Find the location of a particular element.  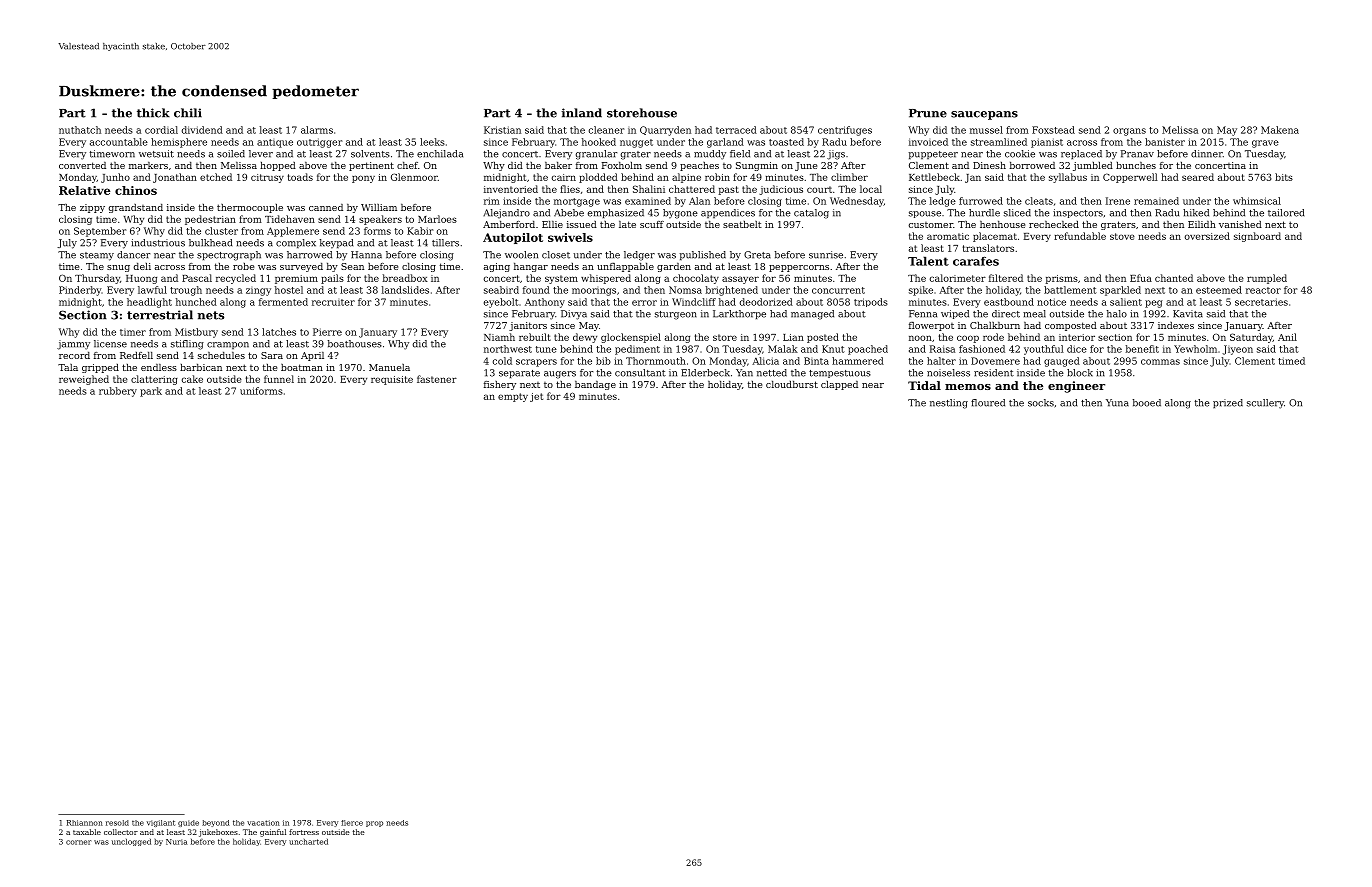

mussel is located at coordinates (986, 130).
